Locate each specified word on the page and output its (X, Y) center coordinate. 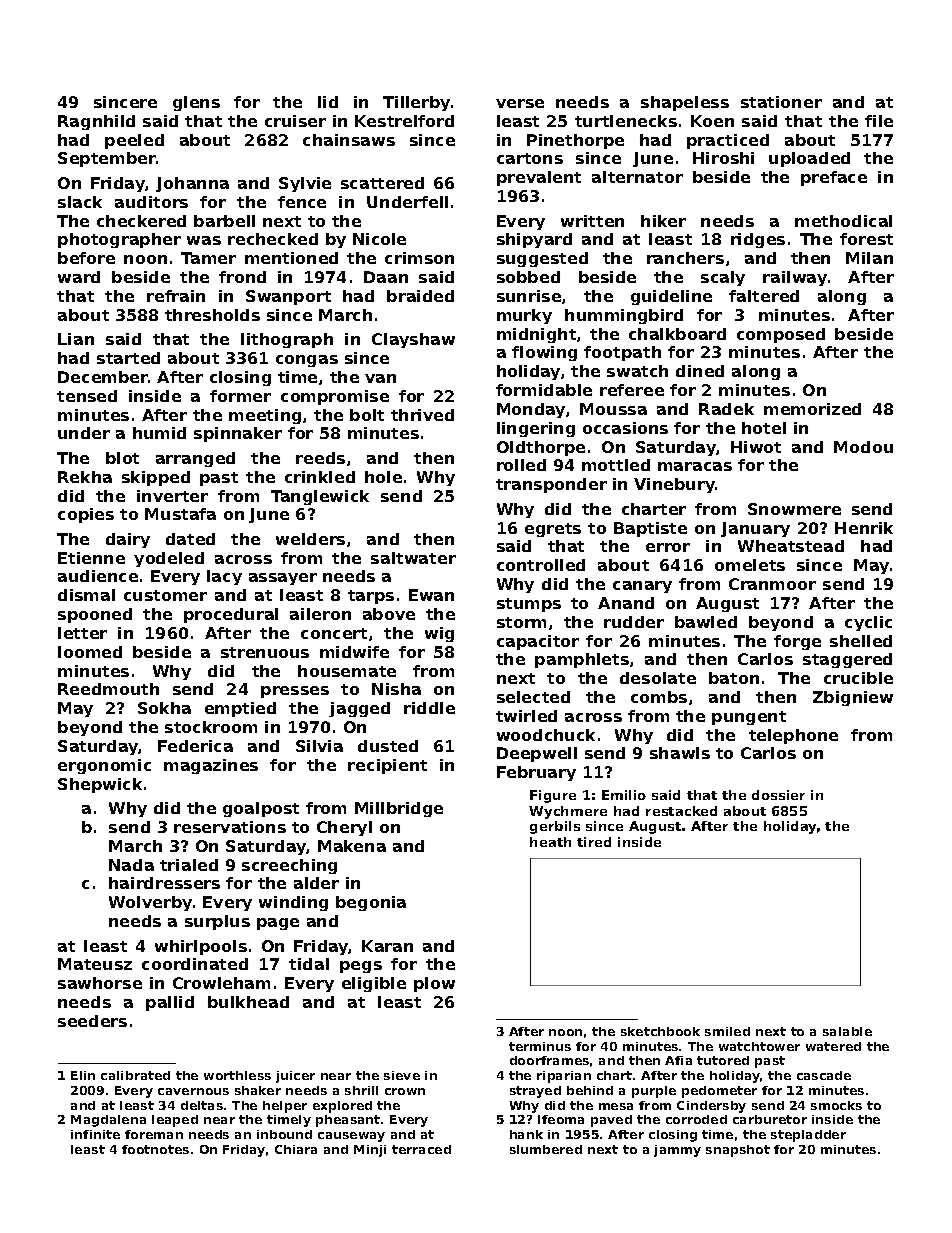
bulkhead (248, 1002)
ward (79, 277)
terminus (540, 1046)
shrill (361, 1090)
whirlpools (201, 947)
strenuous (265, 652)
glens (196, 103)
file (879, 121)
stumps (529, 605)
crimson (419, 258)
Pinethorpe (575, 141)
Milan (869, 258)
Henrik (864, 528)
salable (847, 1031)
